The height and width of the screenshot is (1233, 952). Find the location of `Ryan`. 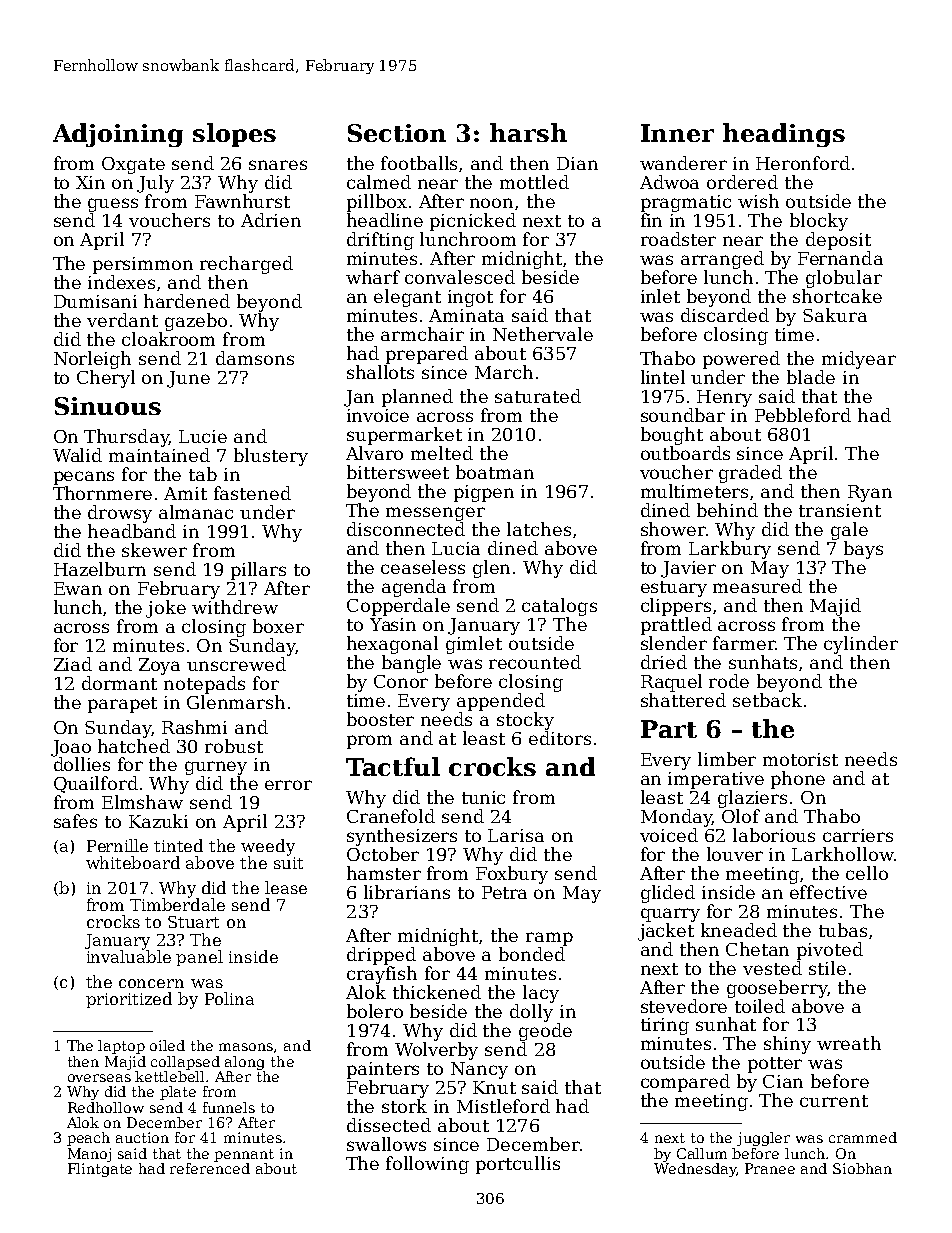

Ryan is located at coordinates (870, 493).
